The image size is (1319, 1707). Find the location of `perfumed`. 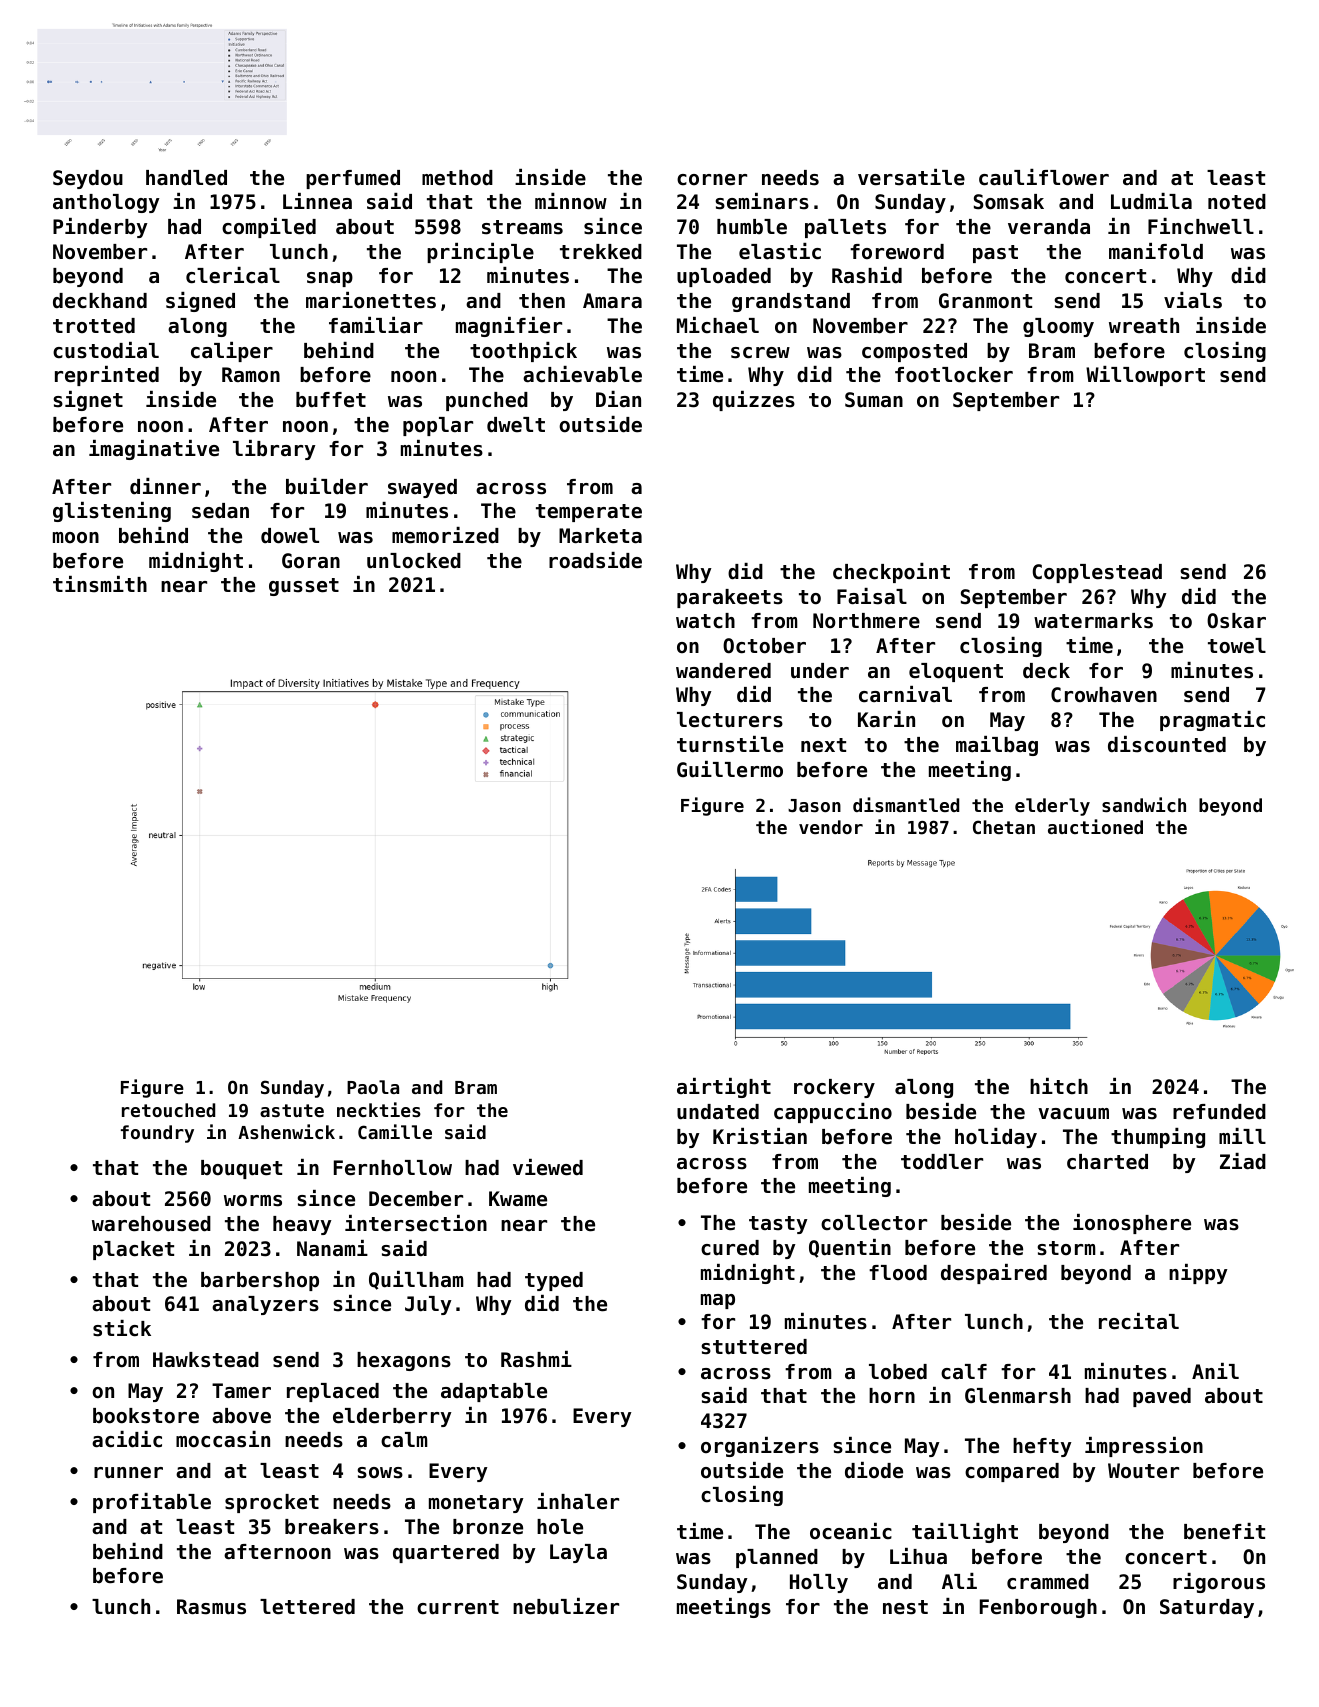

perfumed is located at coordinates (353, 179).
